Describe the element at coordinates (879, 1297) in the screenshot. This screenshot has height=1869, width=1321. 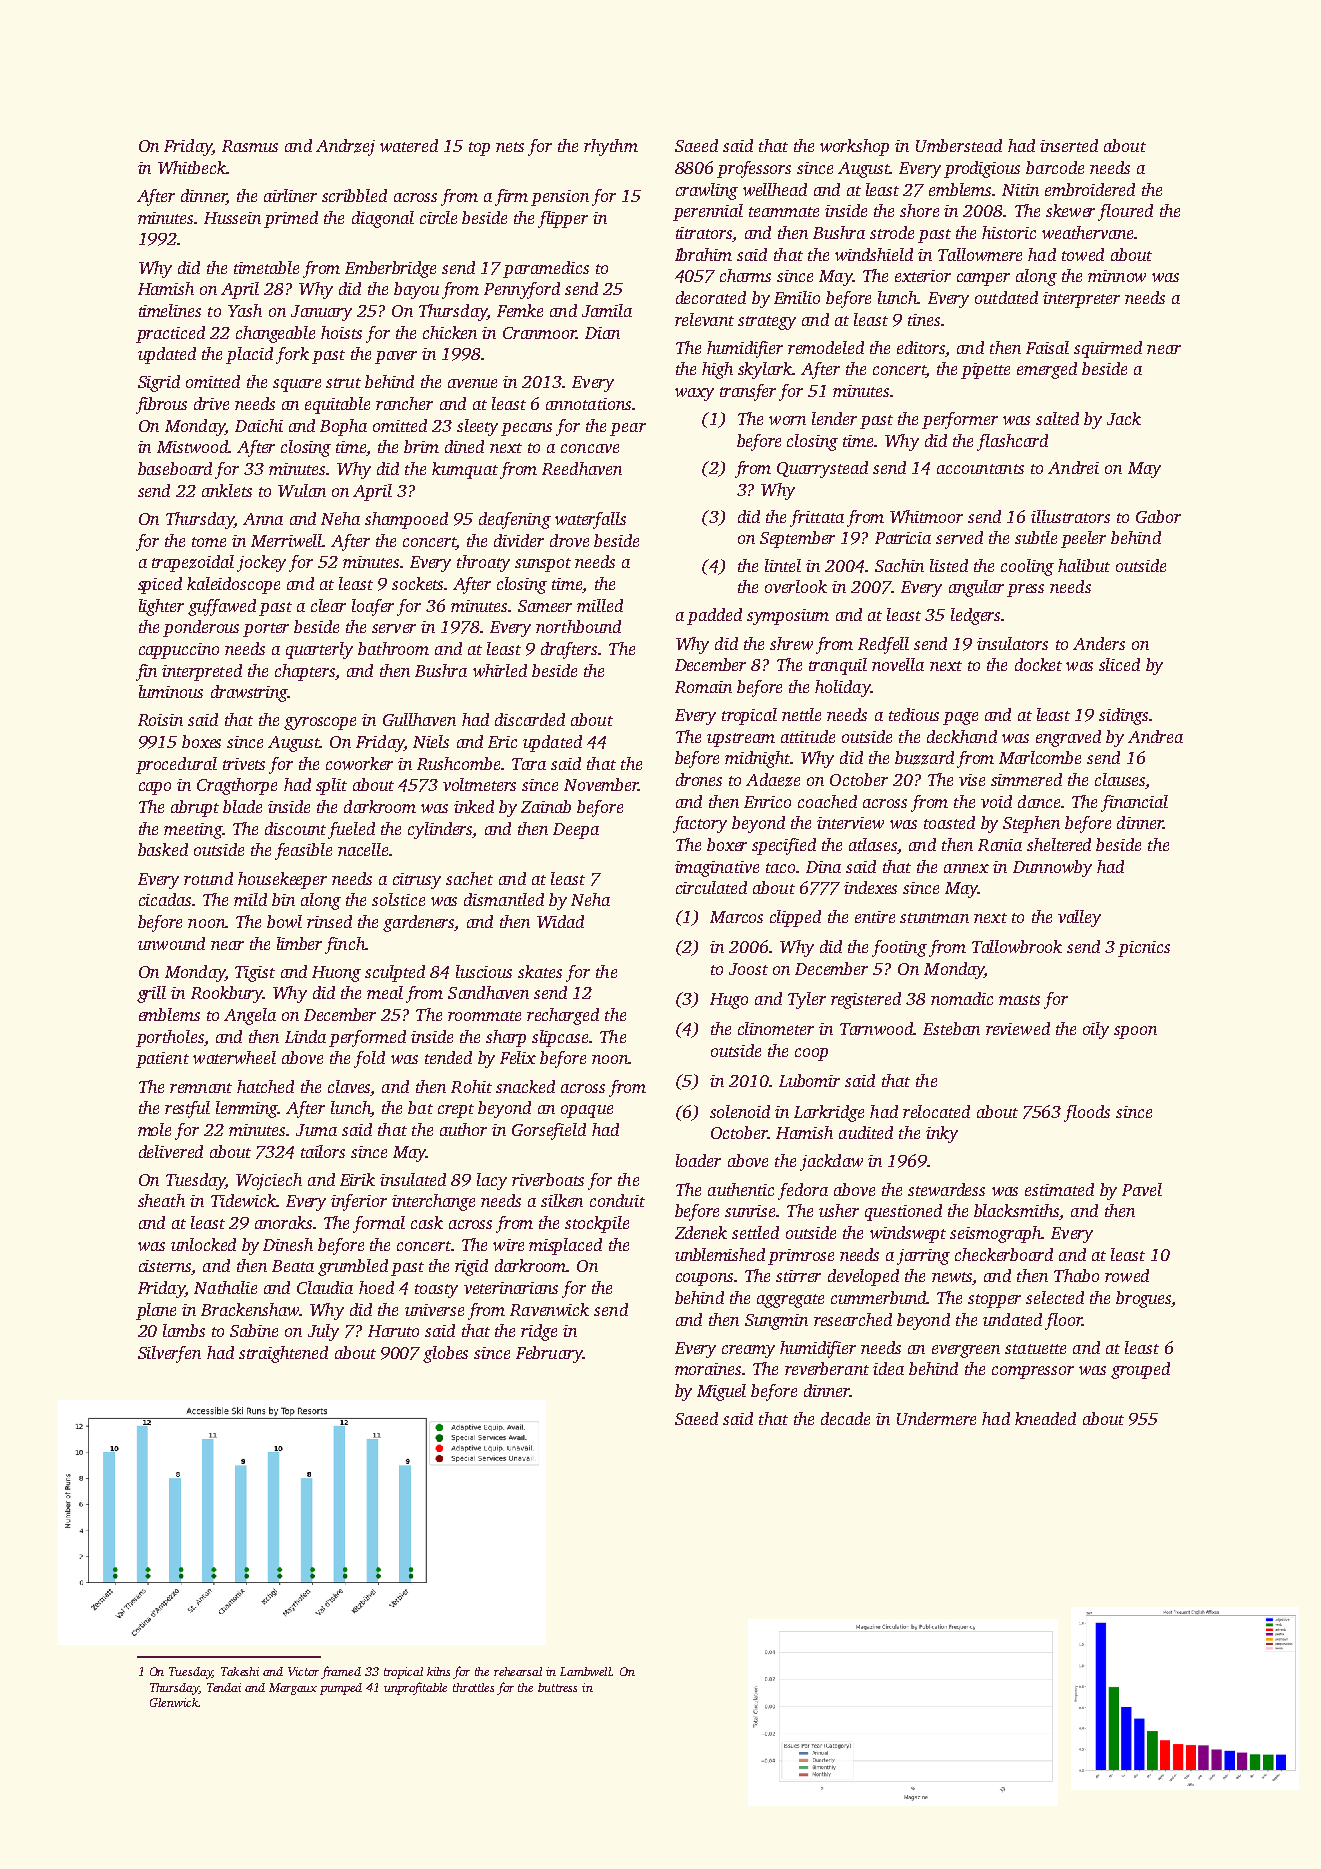
I see `cummerbund` at that location.
